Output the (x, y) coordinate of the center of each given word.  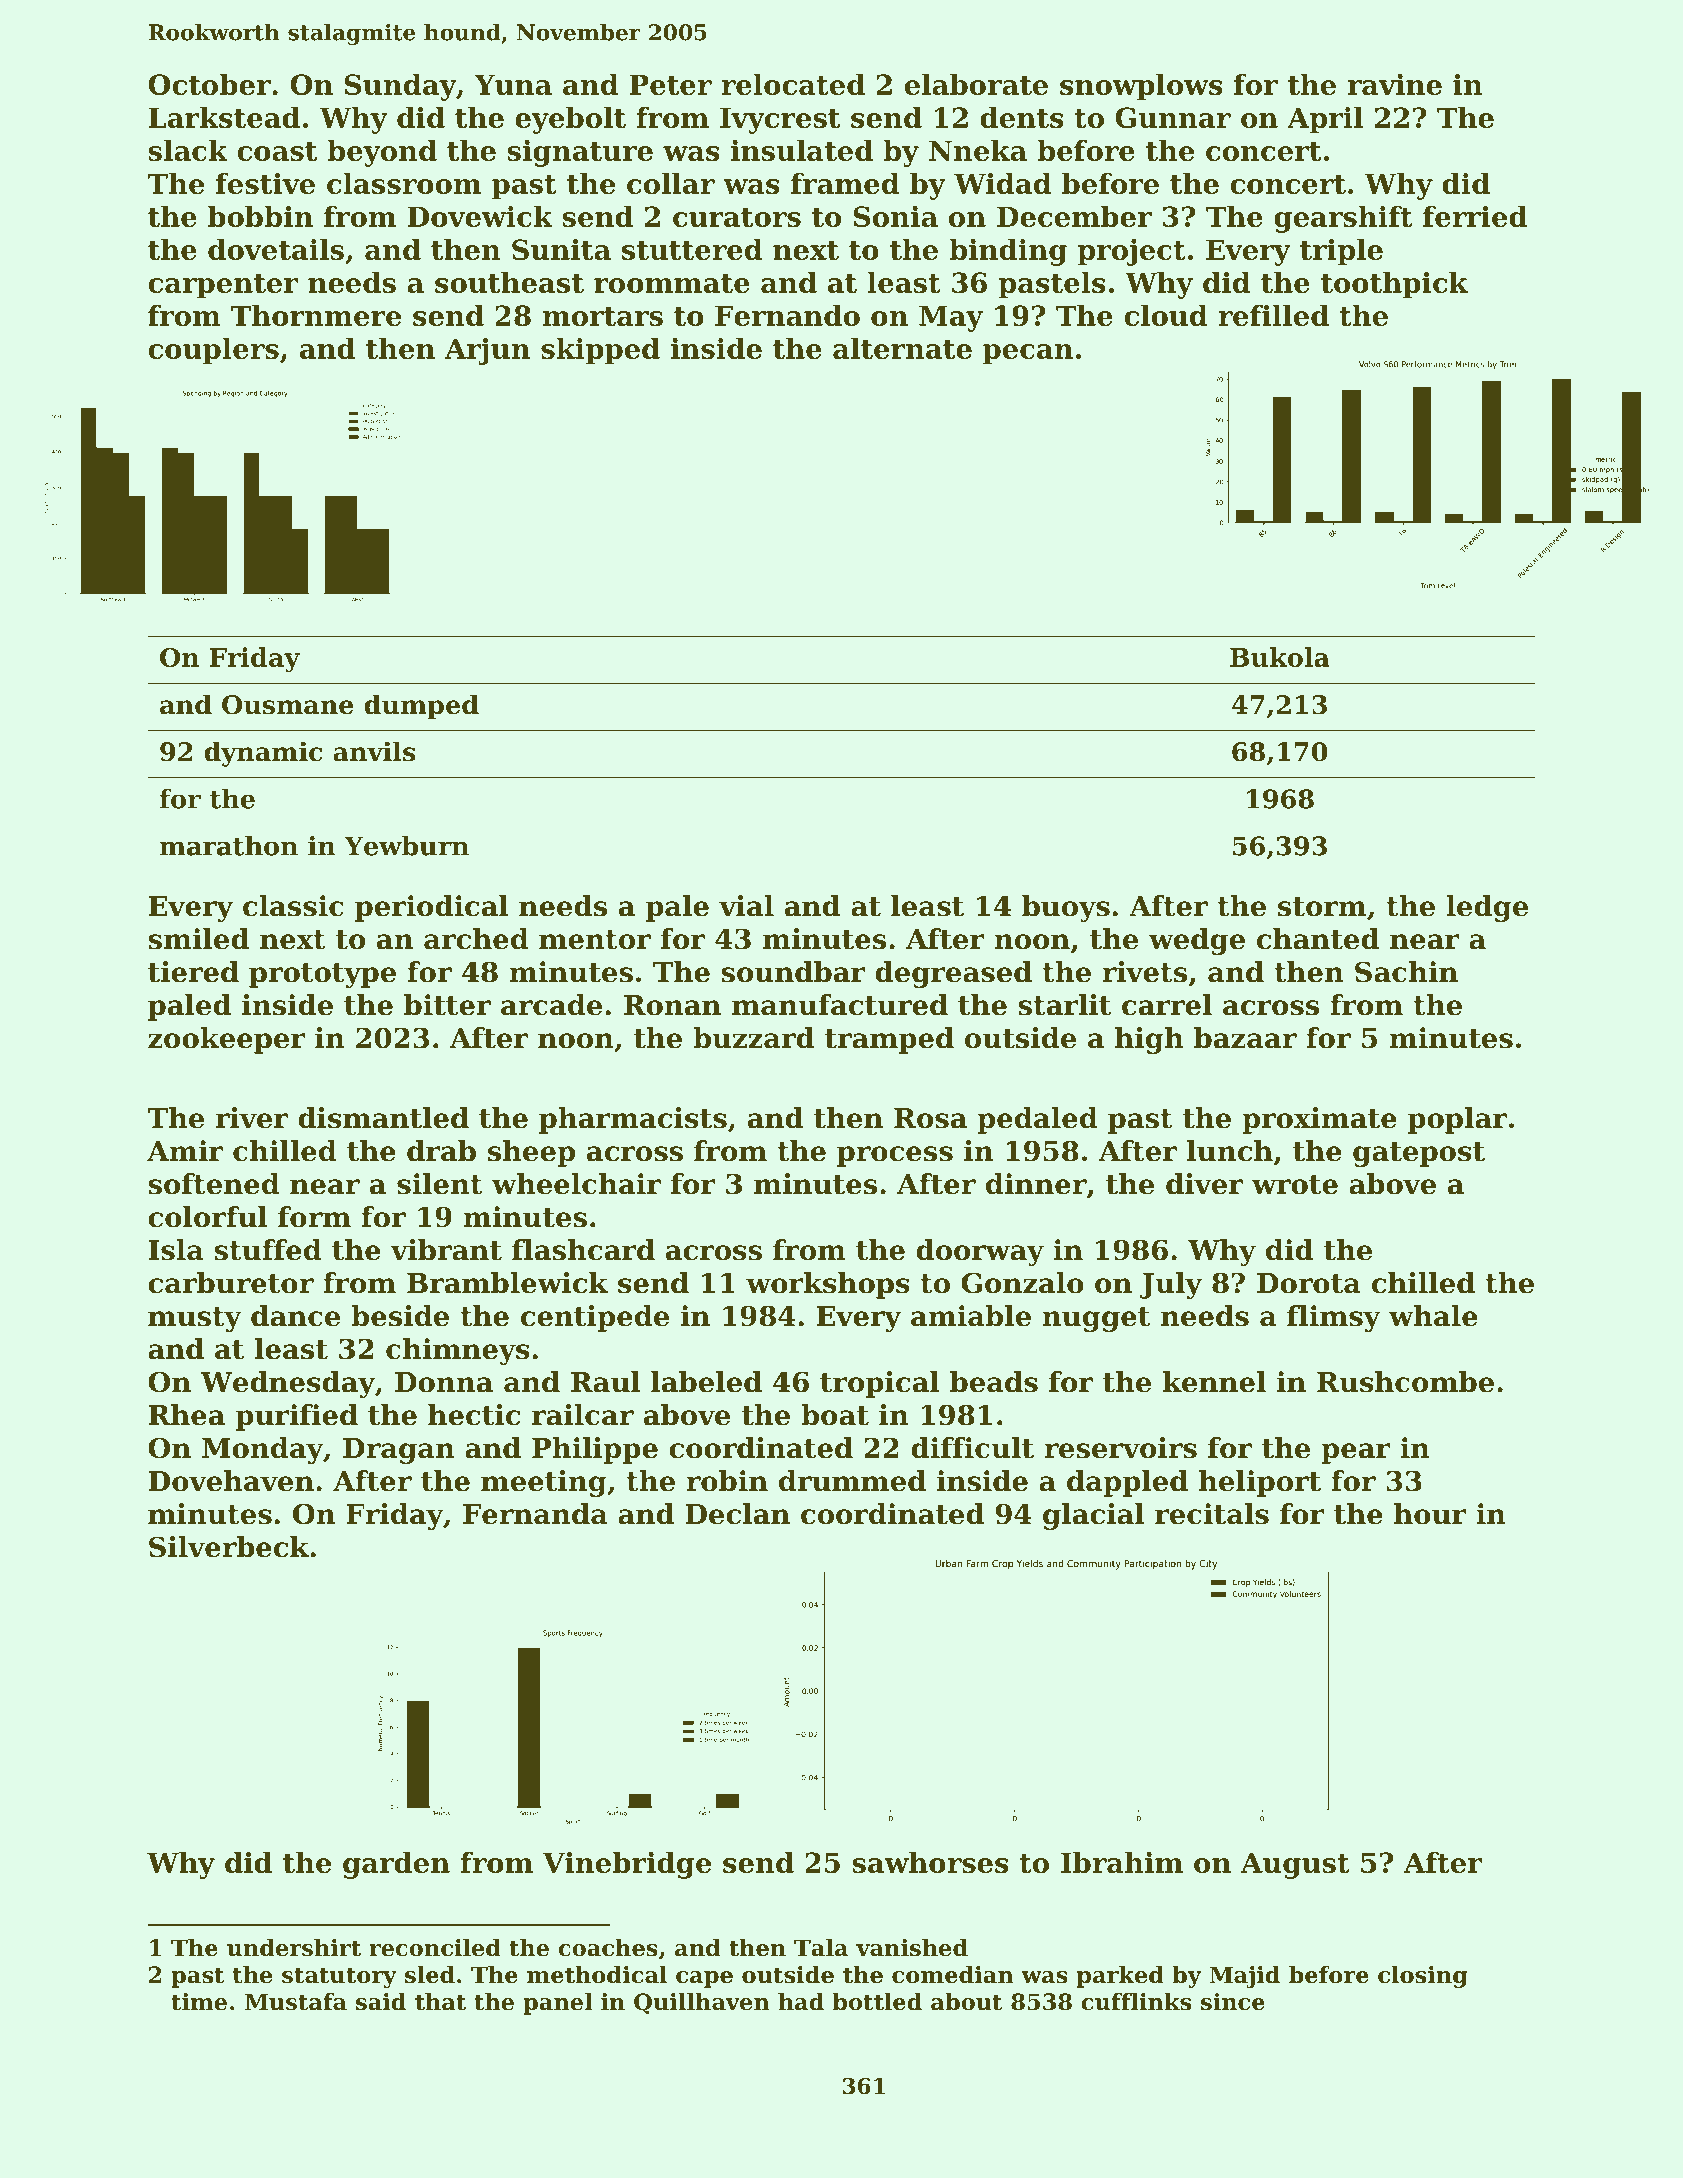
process (895, 1156)
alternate (902, 348)
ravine (1395, 84)
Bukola (1280, 657)
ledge (1487, 908)
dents (1022, 117)
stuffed (268, 1250)
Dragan (399, 1451)
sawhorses (930, 1862)
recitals (1212, 1514)
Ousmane (288, 705)
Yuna (513, 84)
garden (396, 1865)
